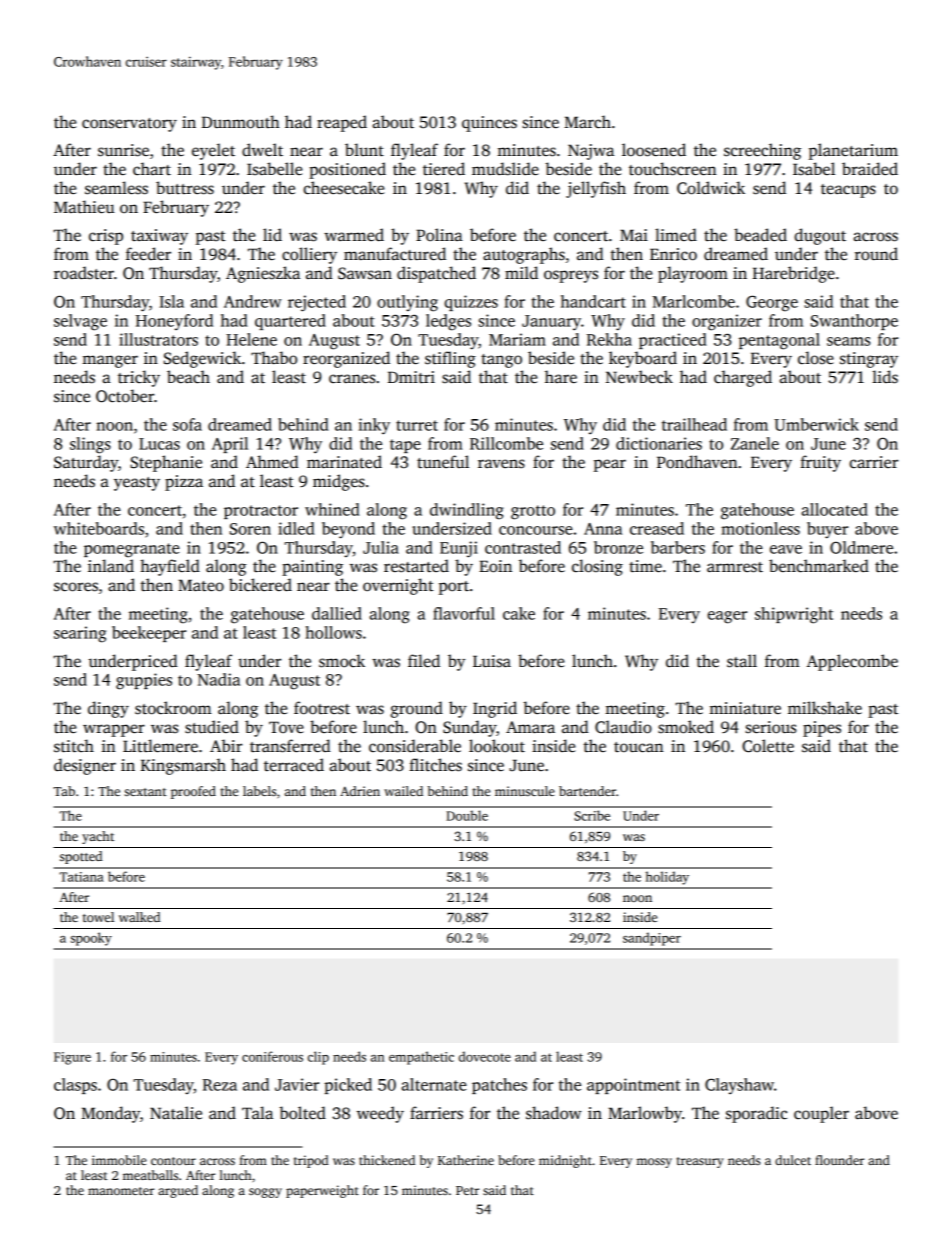 The width and height of the screenshot is (952, 1233). I want to click on Applecombe, so click(852, 662).
